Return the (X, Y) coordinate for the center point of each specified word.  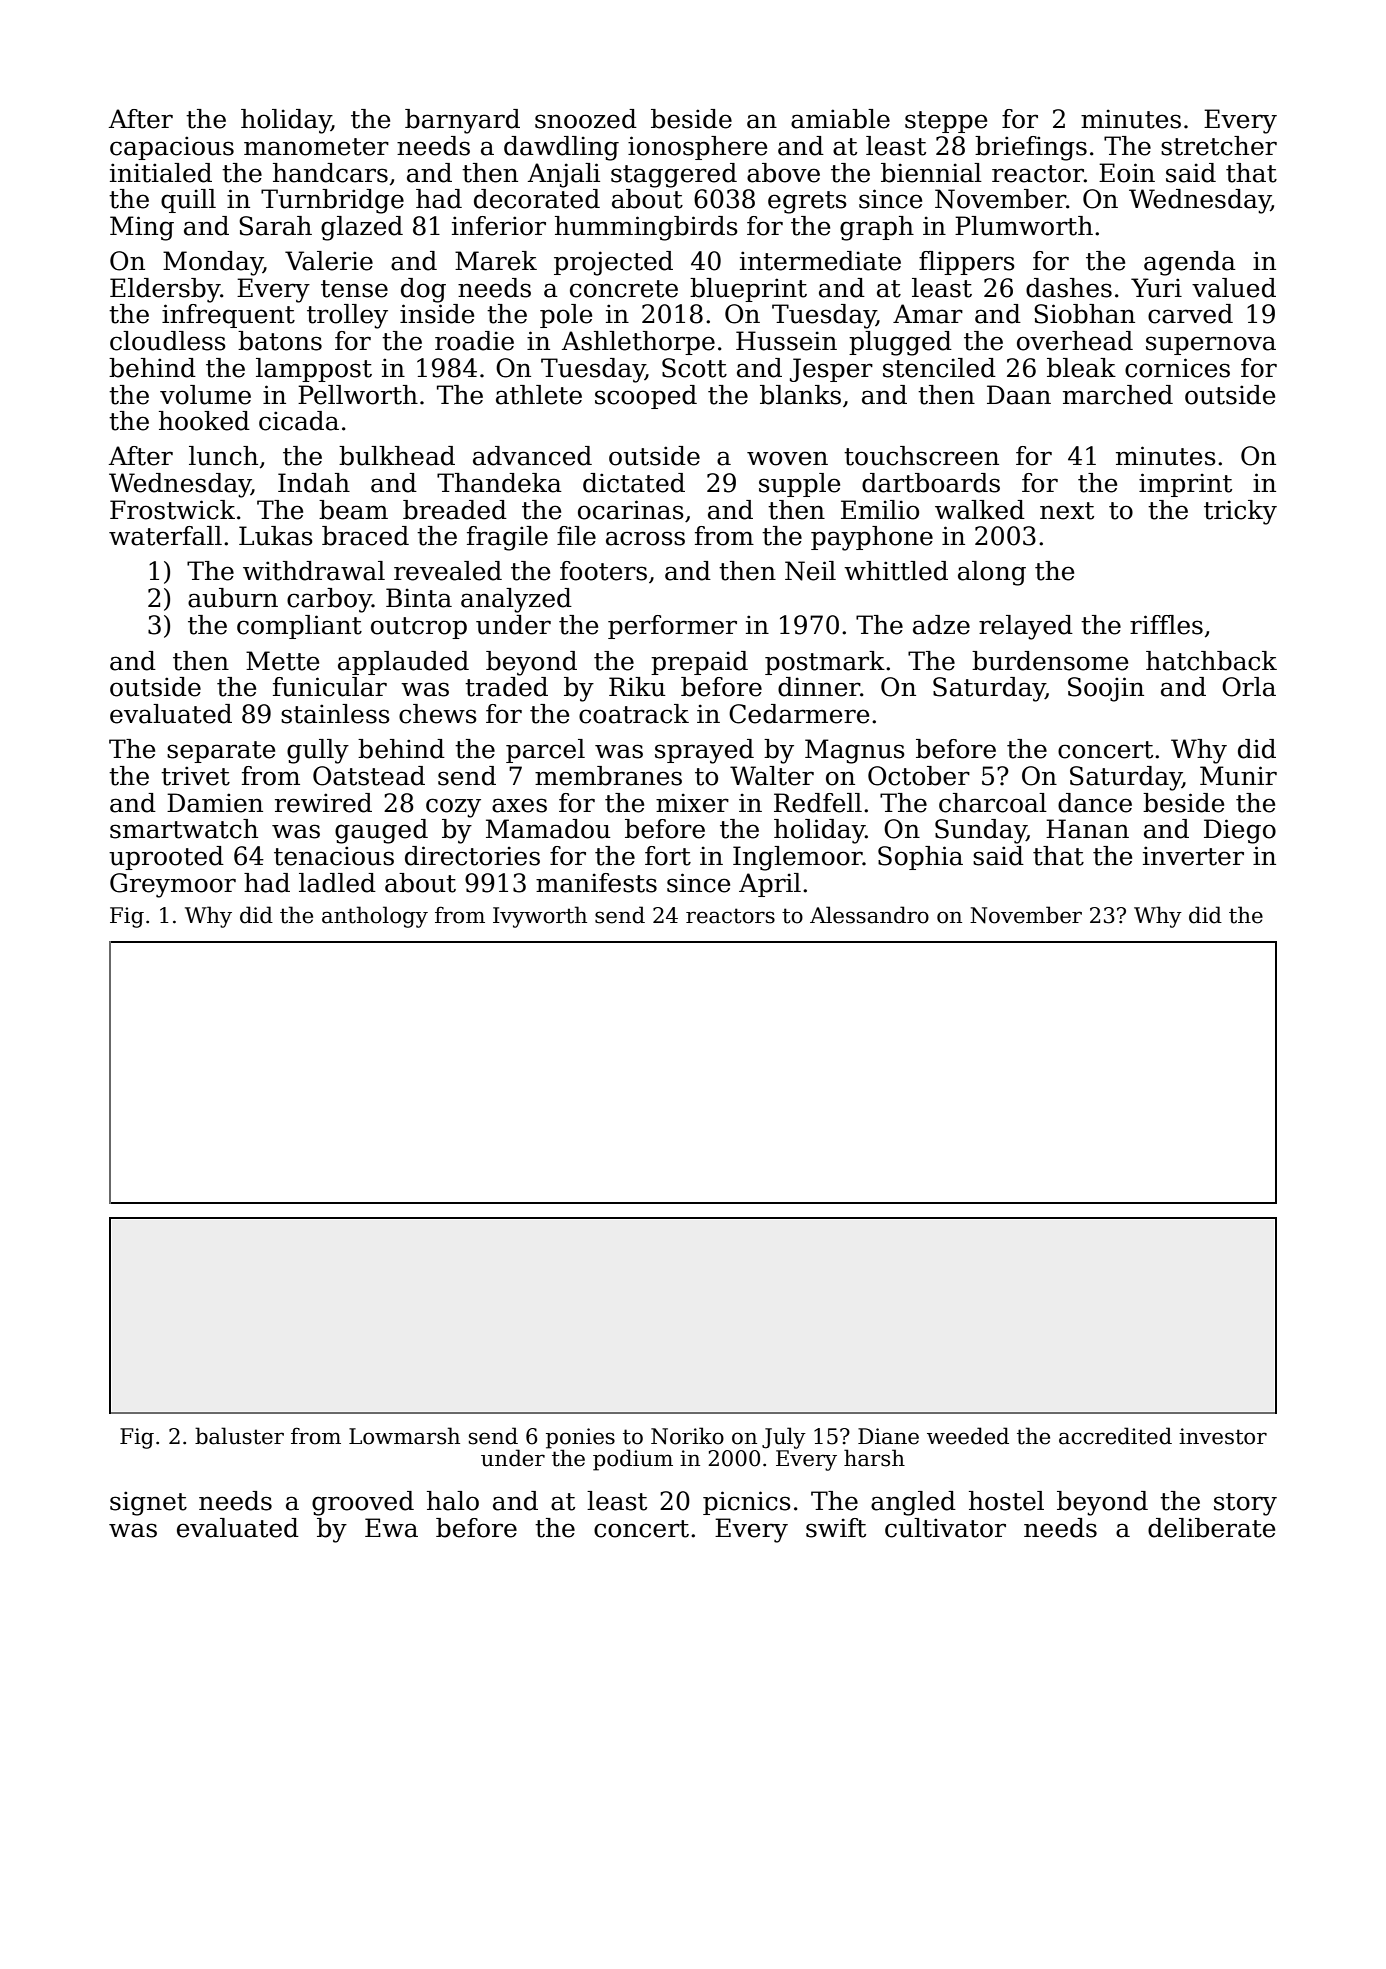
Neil (810, 571)
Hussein (786, 341)
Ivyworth (540, 917)
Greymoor (173, 885)
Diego (1240, 831)
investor (1223, 1436)
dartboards (931, 483)
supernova (1211, 345)
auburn (233, 598)
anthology (375, 917)
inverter (1193, 856)
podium (633, 1460)
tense (354, 289)
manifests (596, 883)
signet (148, 1503)
